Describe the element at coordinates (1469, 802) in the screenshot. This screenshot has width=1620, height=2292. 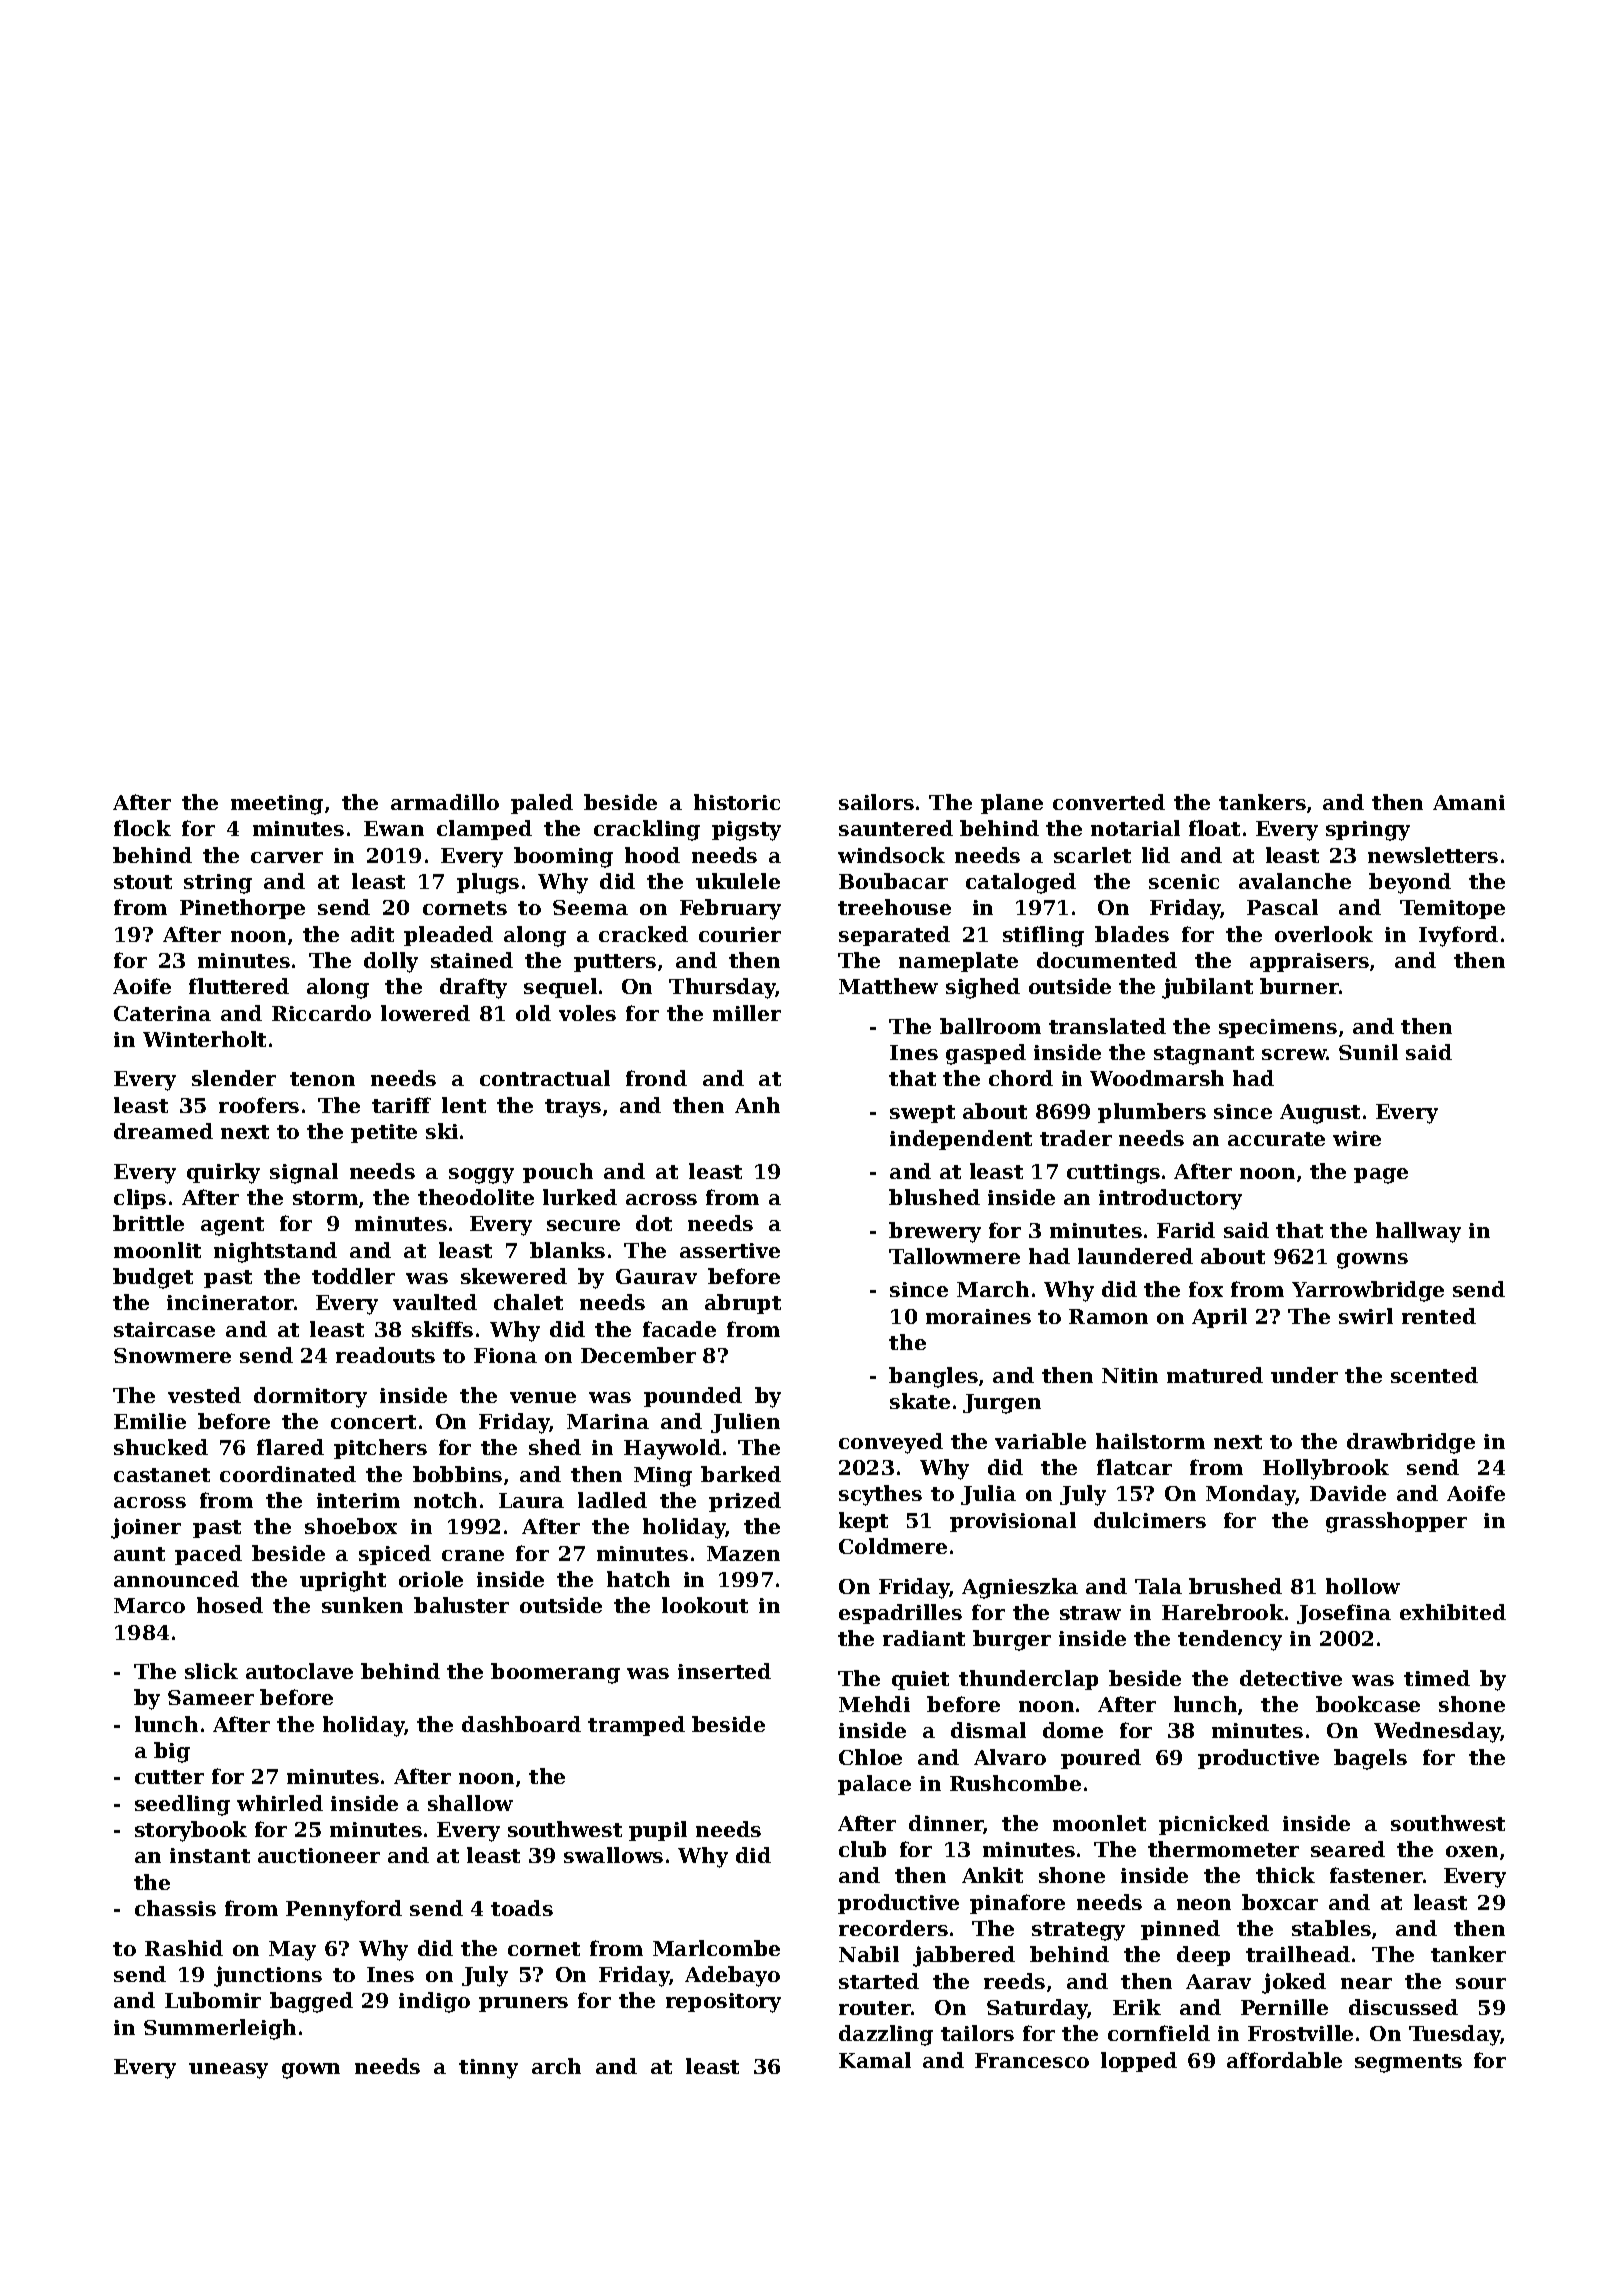
I see `Amani` at that location.
